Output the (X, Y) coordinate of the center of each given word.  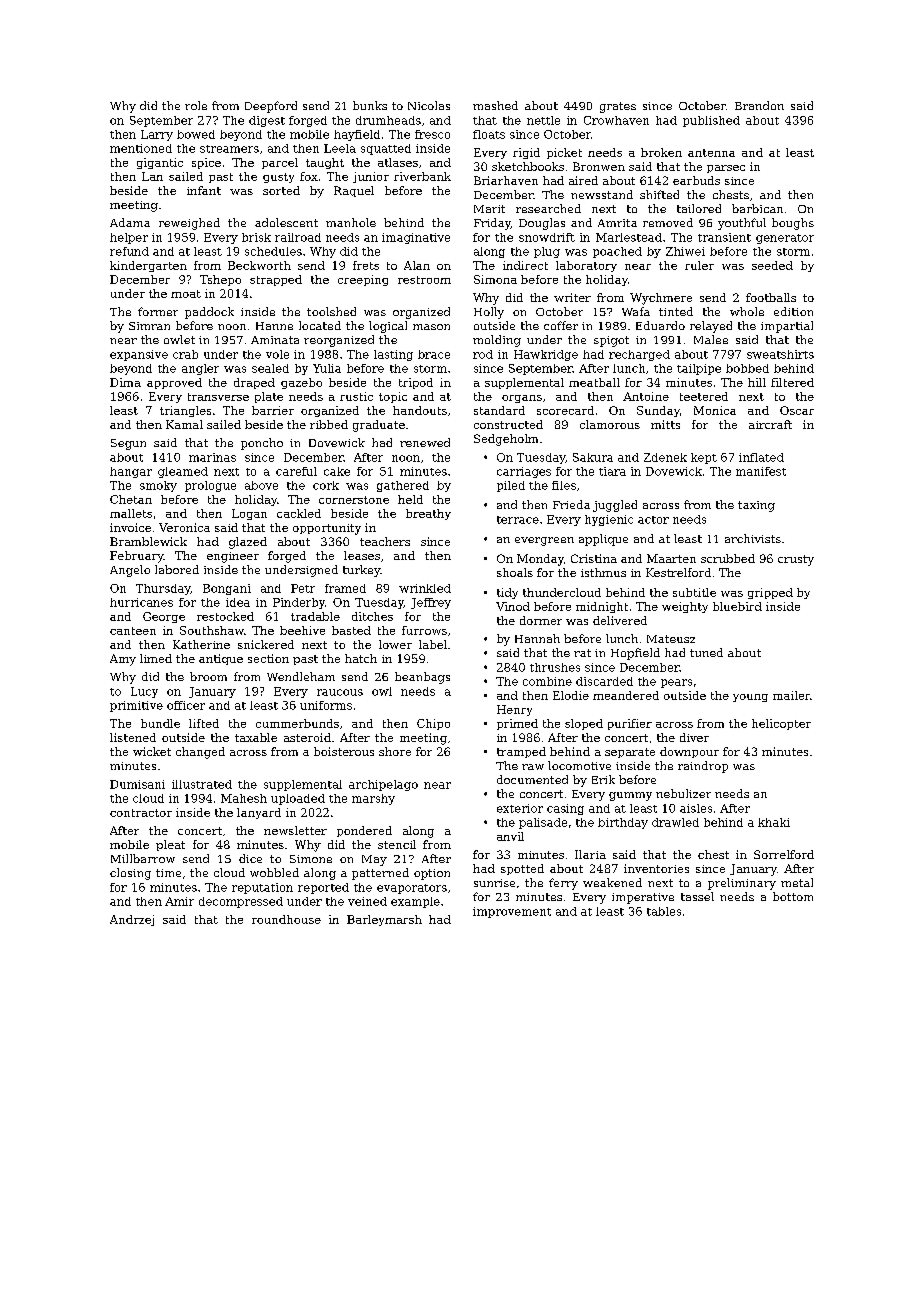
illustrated (202, 784)
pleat (170, 845)
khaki (774, 822)
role (196, 105)
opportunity (327, 529)
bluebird (737, 606)
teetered (704, 396)
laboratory (586, 266)
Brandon (759, 105)
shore (395, 751)
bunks (370, 105)
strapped (276, 280)
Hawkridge (546, 355)
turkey (361, 571)
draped (254, 383)
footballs (771, 297)
